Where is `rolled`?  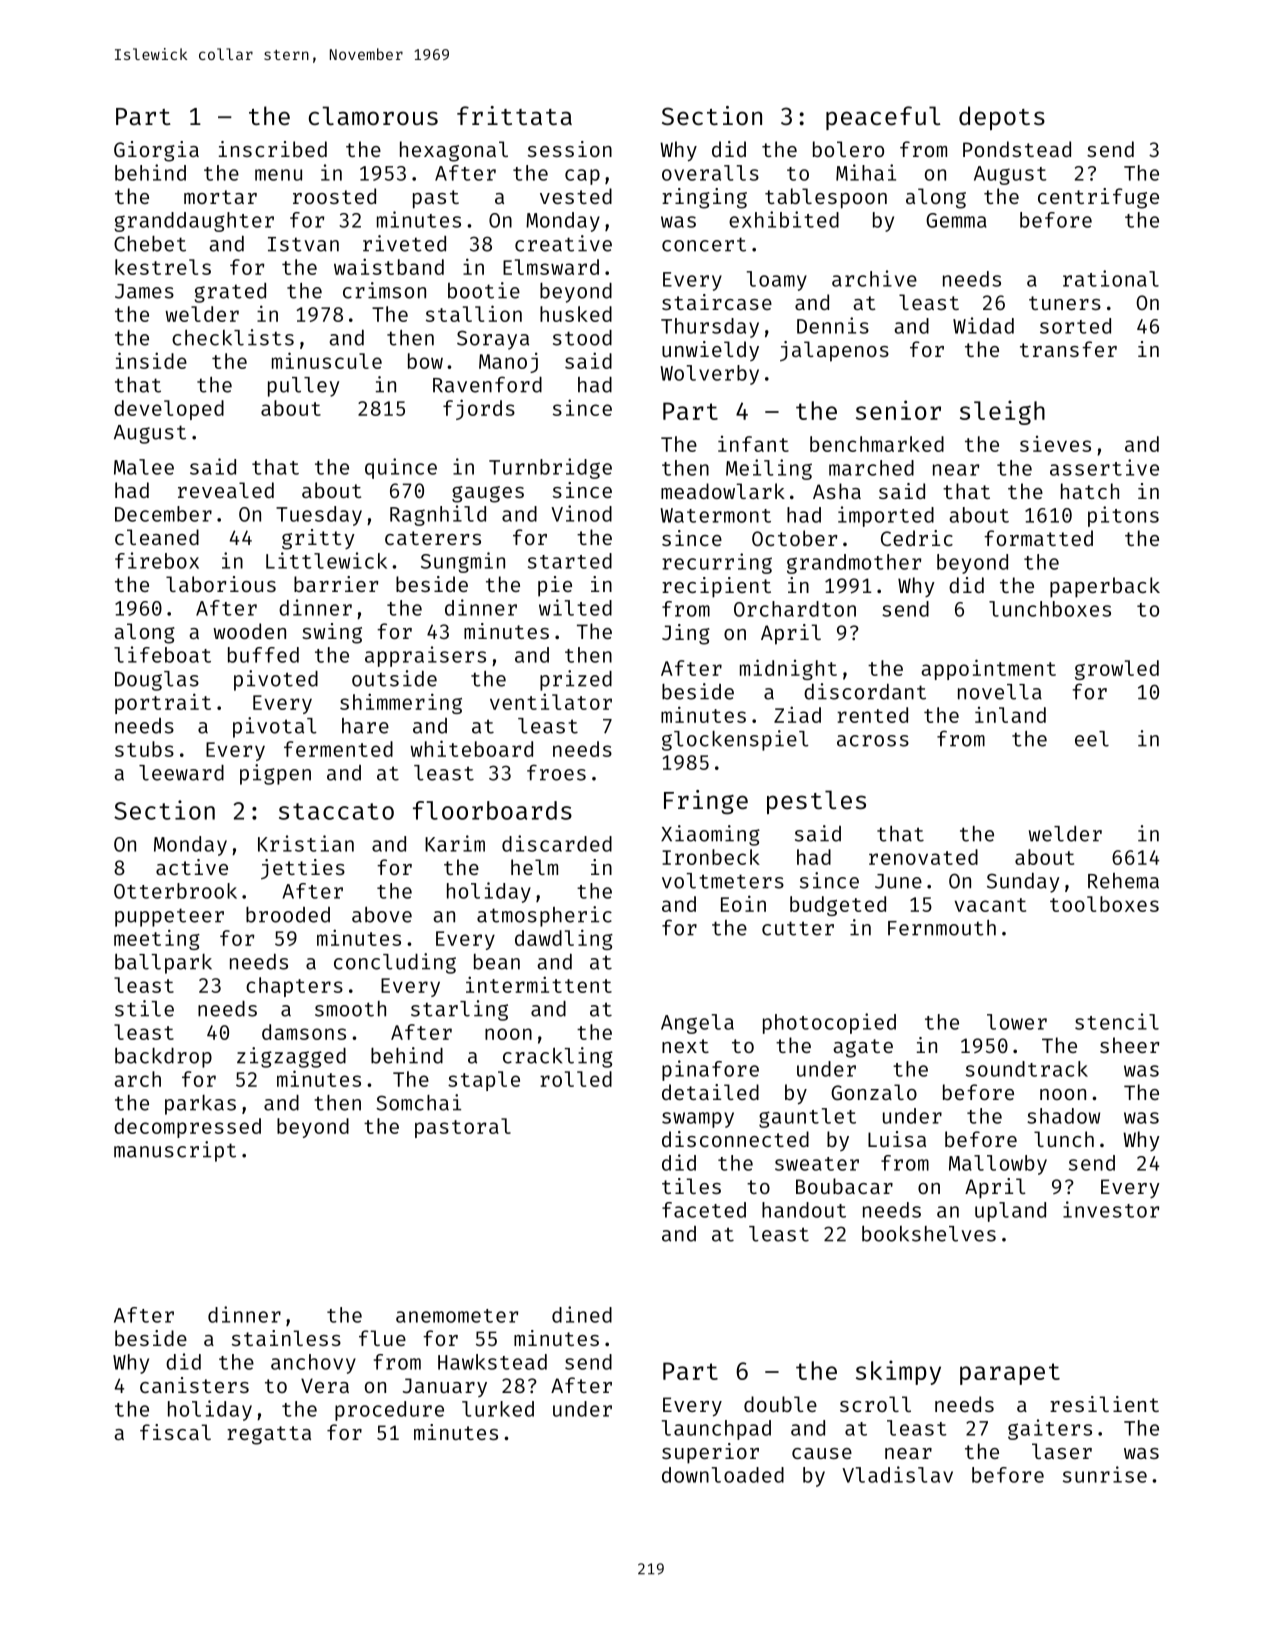
rolled is located at coordinates (576, 1079).
